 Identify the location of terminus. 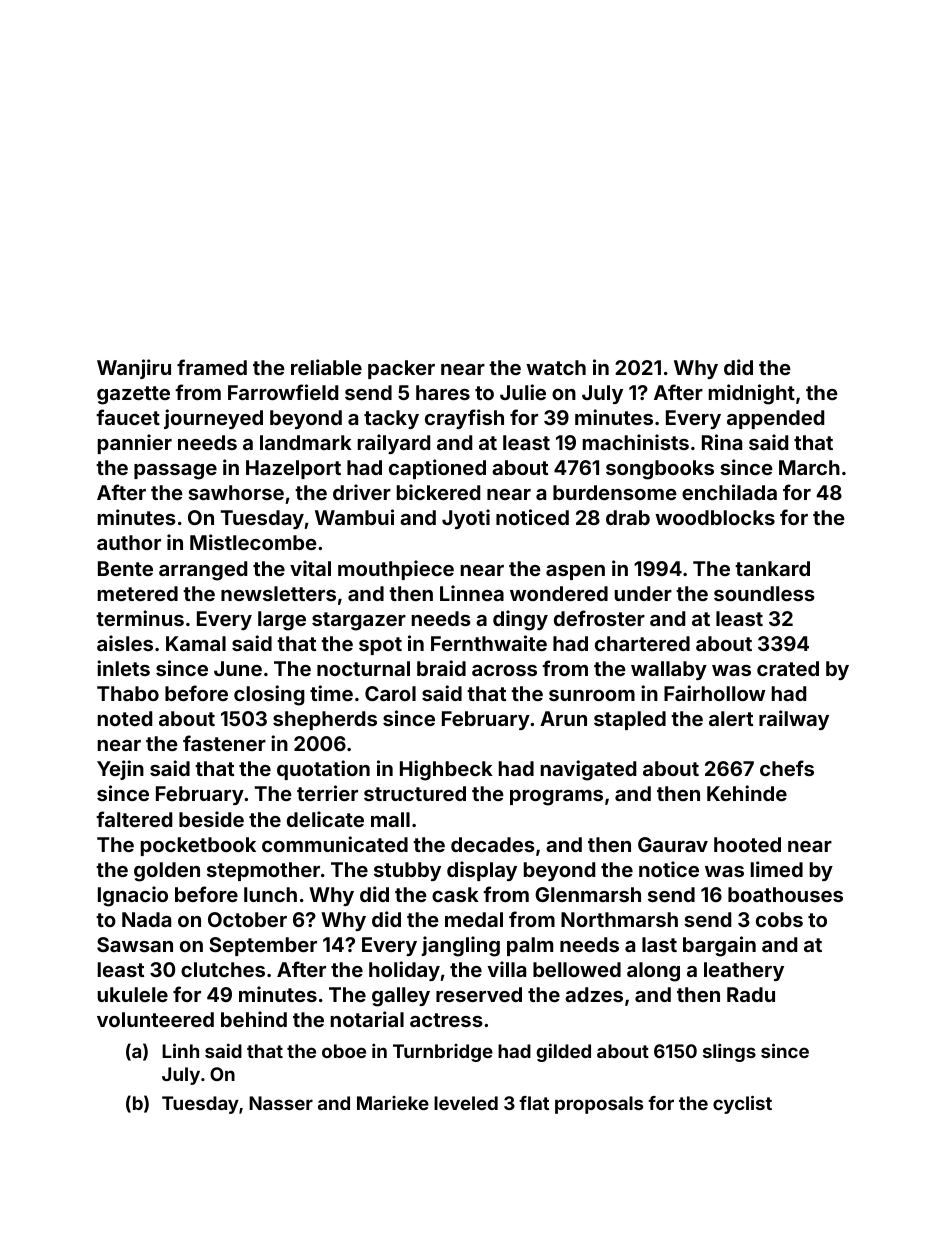
(140, 618).
